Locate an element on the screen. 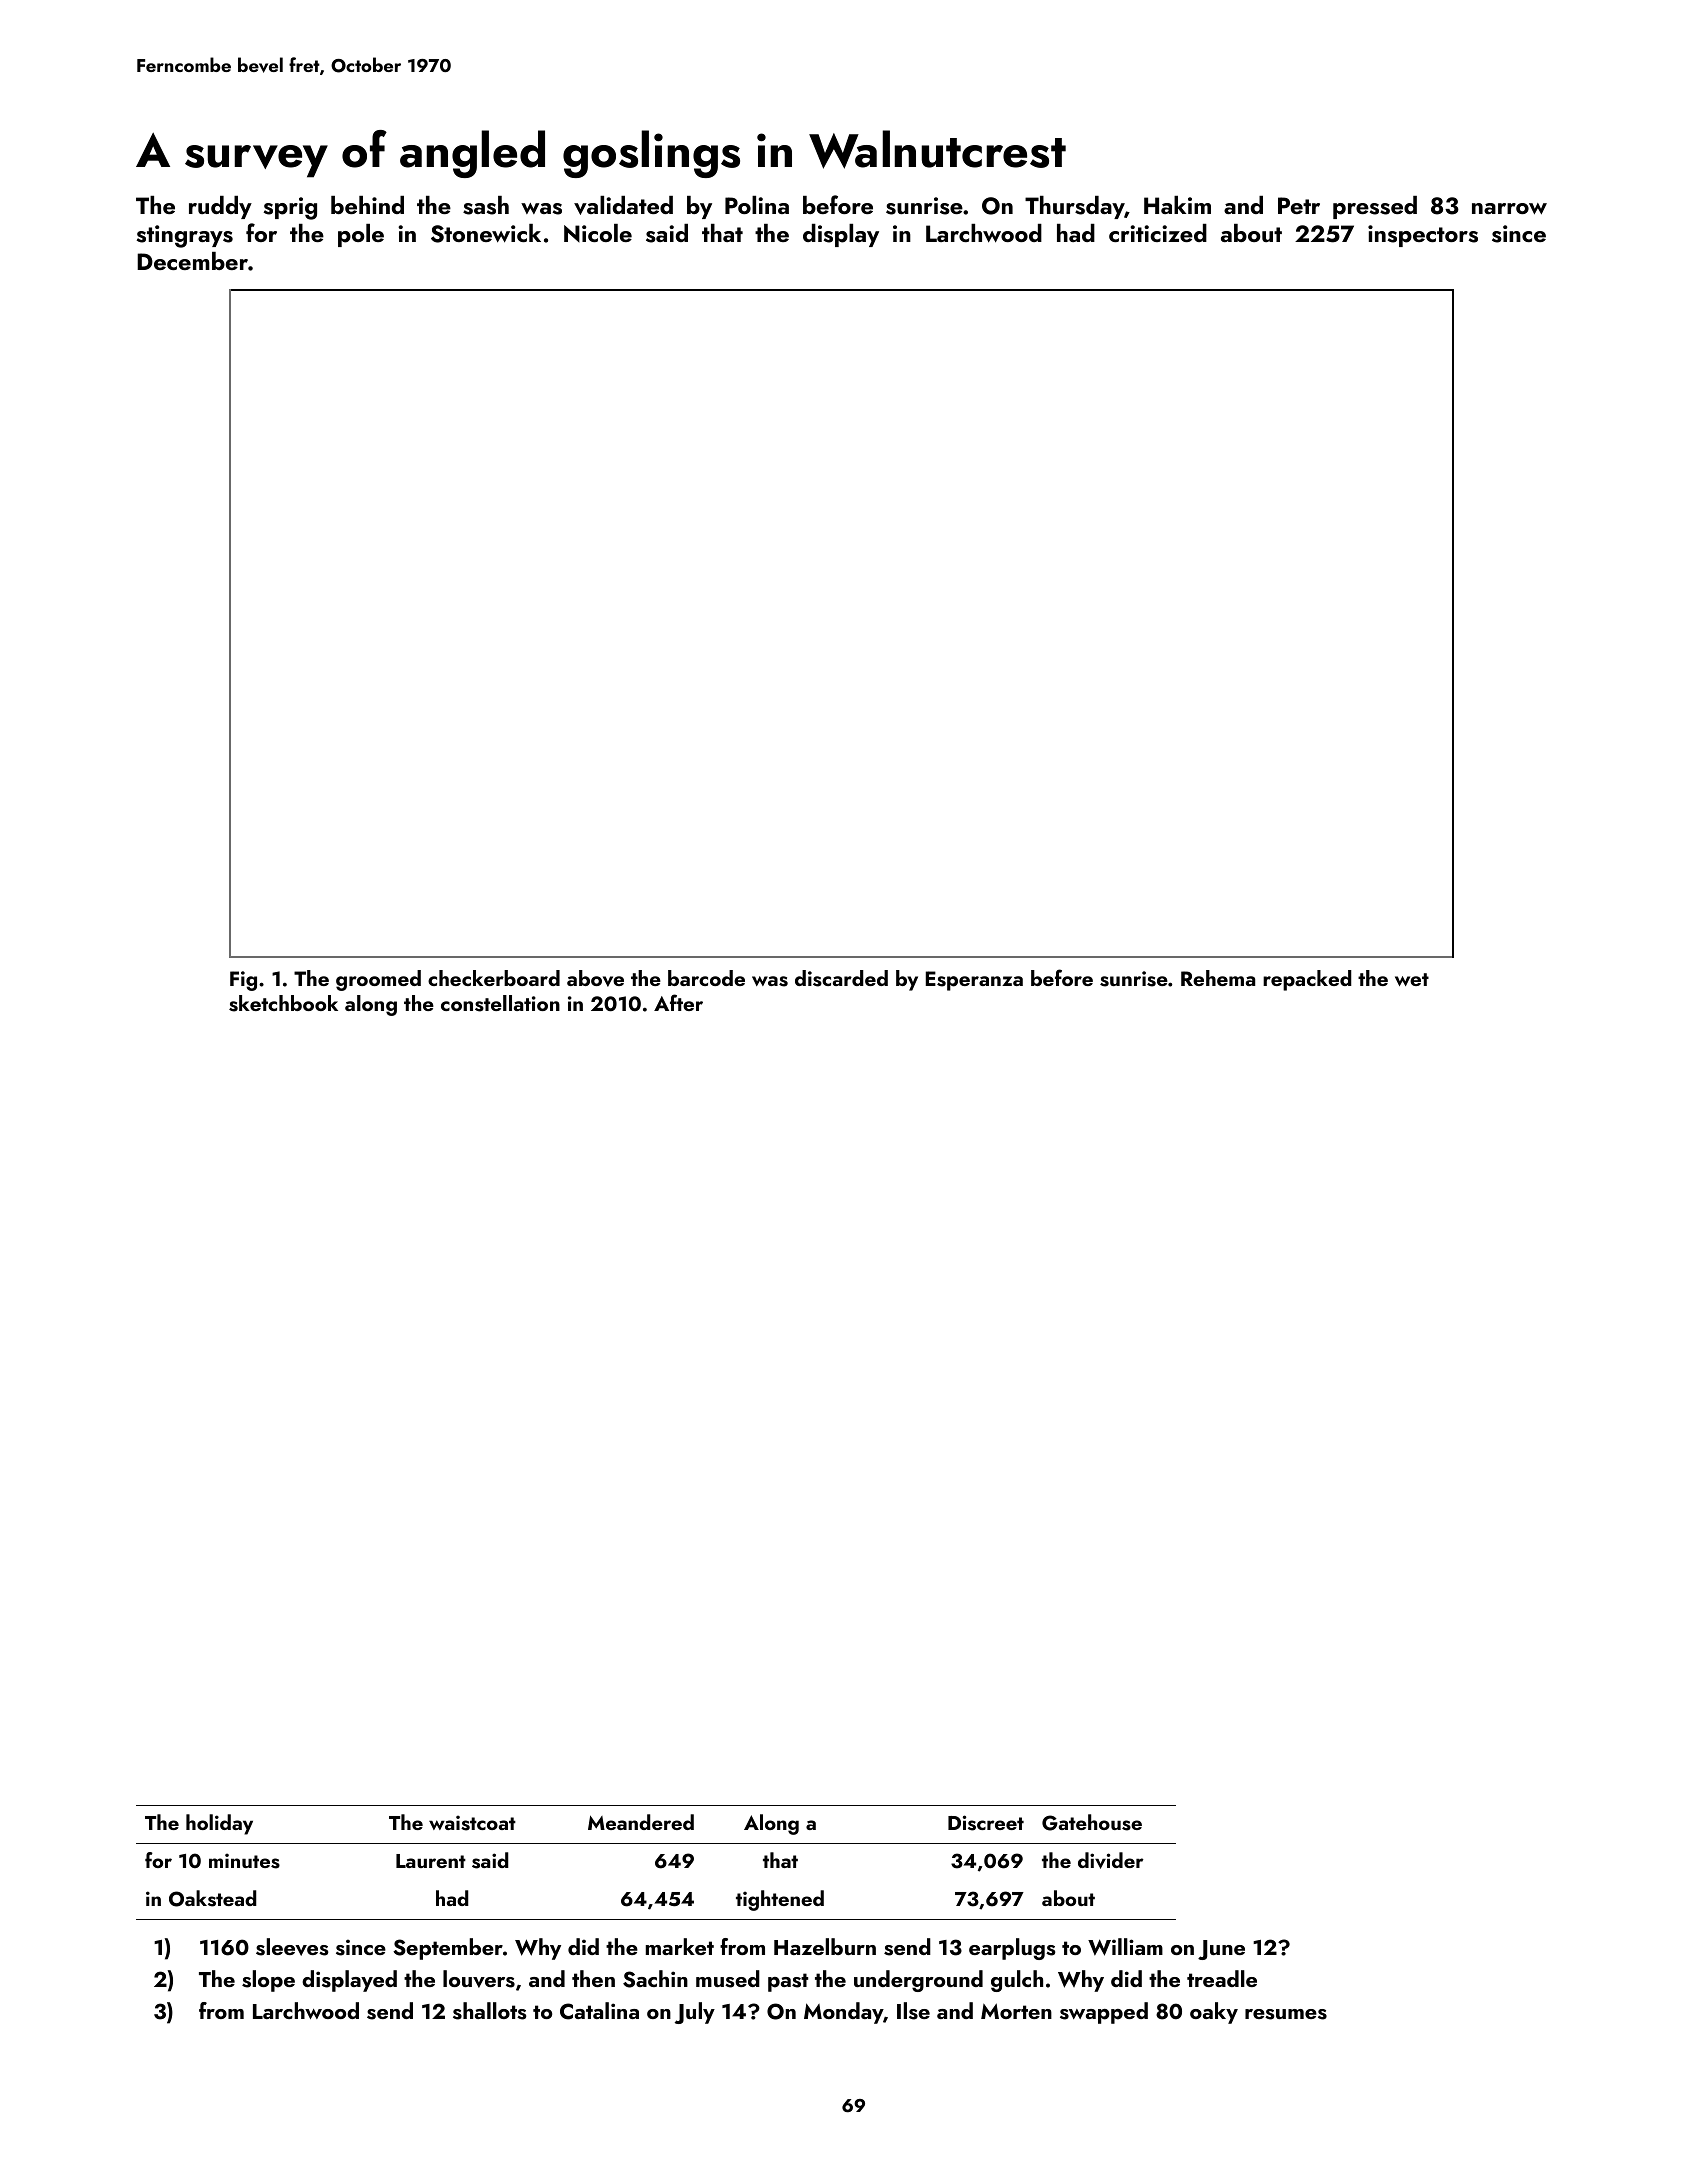  checkerboard is located at coordinates (494, 978).
